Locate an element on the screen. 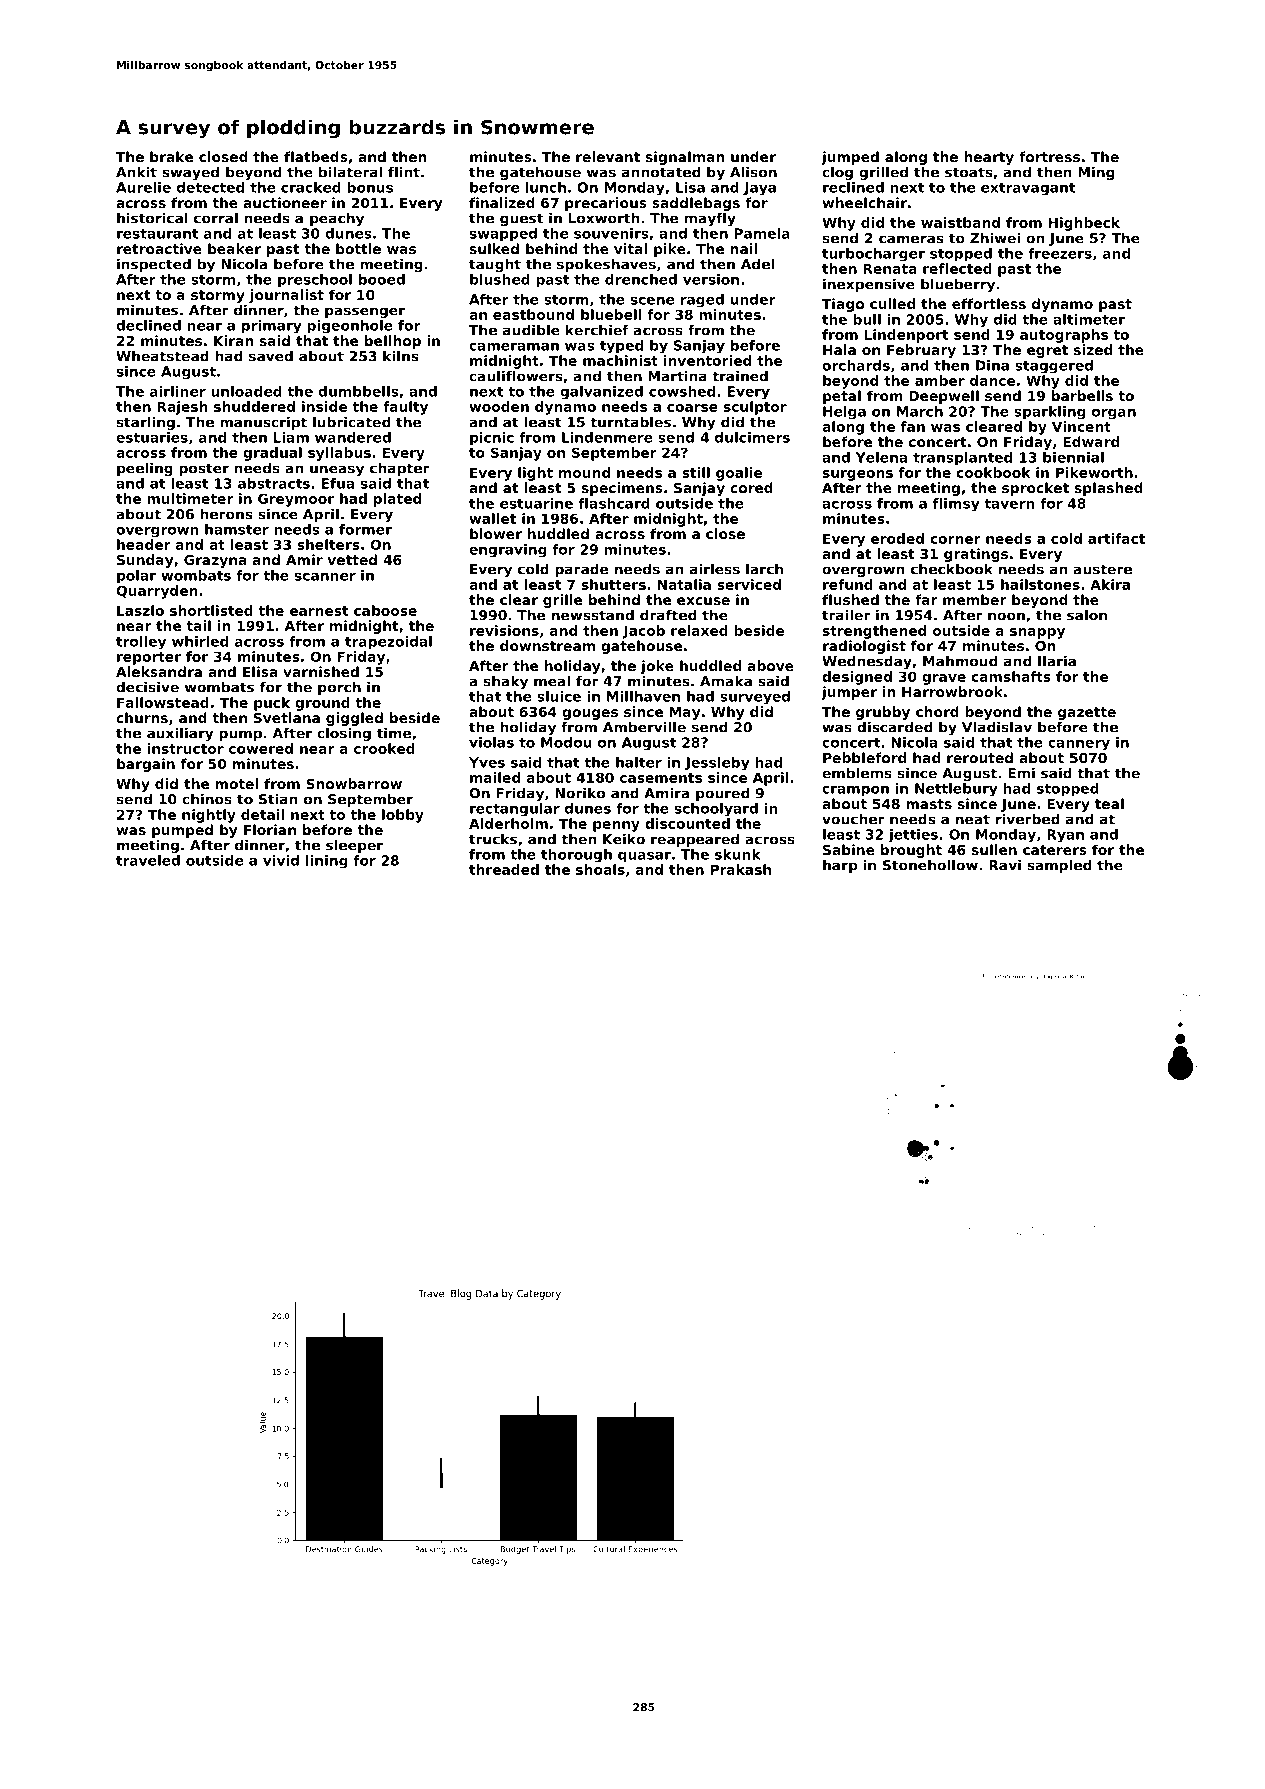 The image size is (1265, 1789). Akira is located at coordinates (1110, 584).
